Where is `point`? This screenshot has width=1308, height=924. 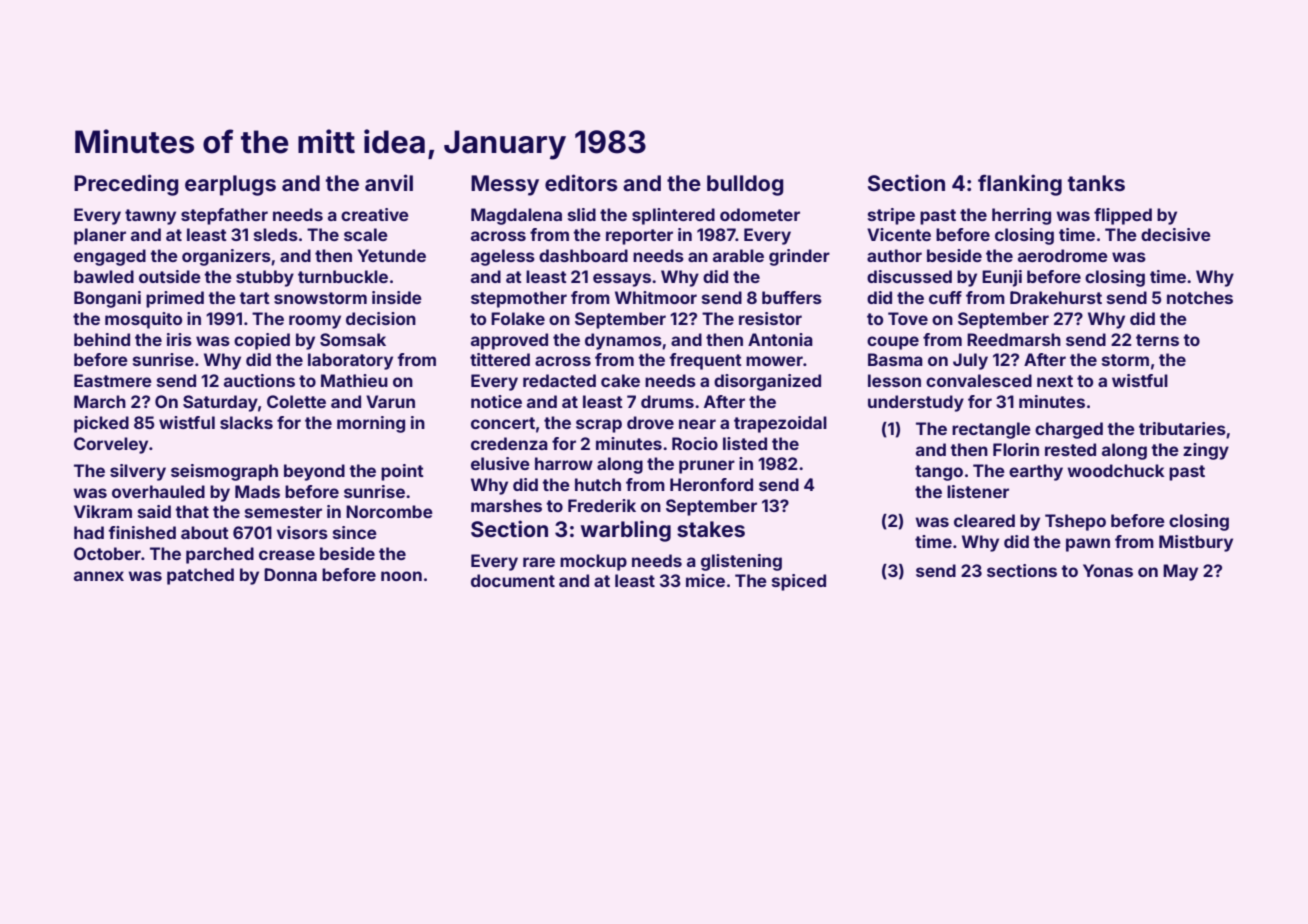
point is located at coordinates (402, 472).
